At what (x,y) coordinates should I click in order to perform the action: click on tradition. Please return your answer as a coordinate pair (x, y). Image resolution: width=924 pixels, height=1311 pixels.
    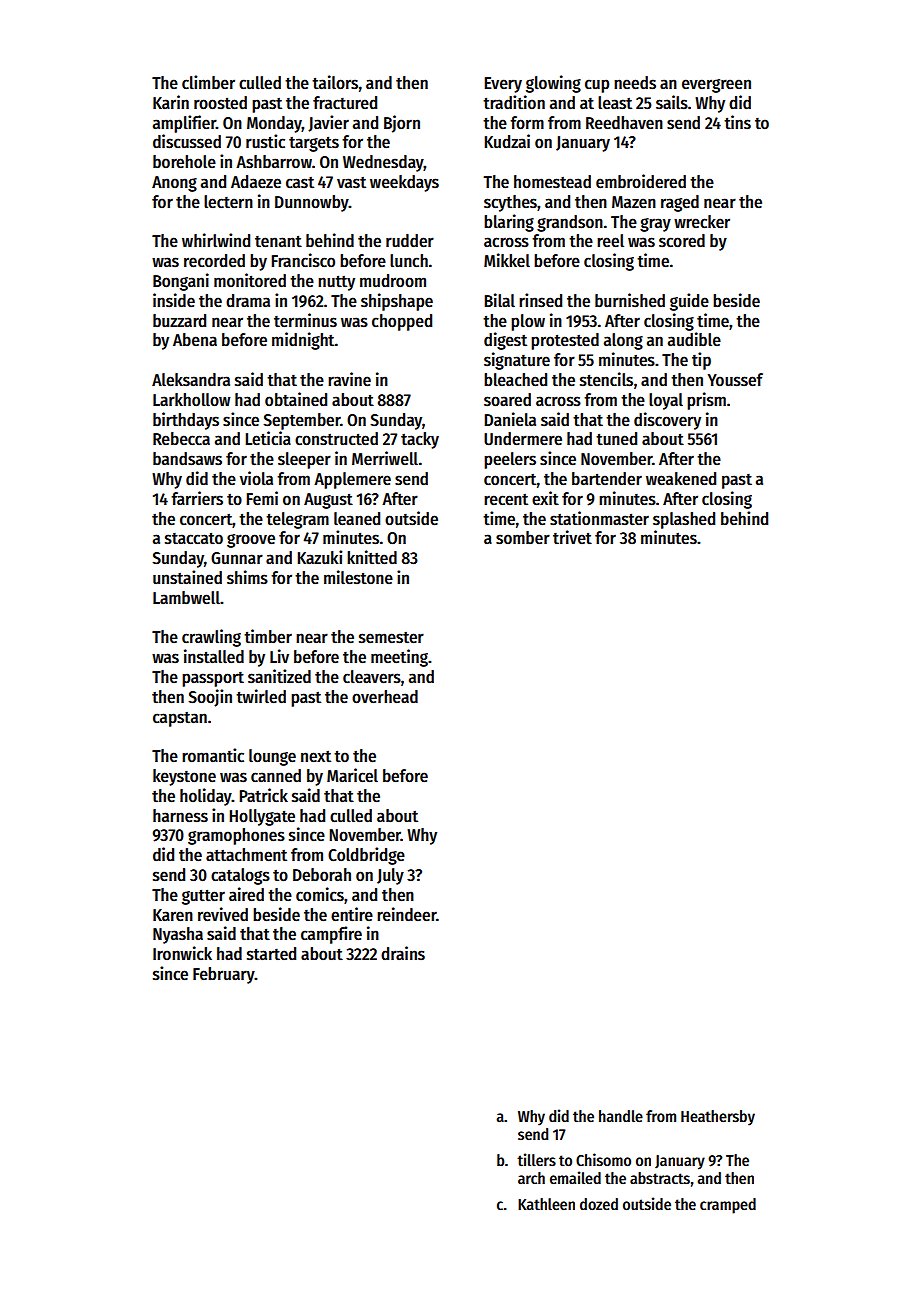
    Looking at the image, I should click on (514, 102).
